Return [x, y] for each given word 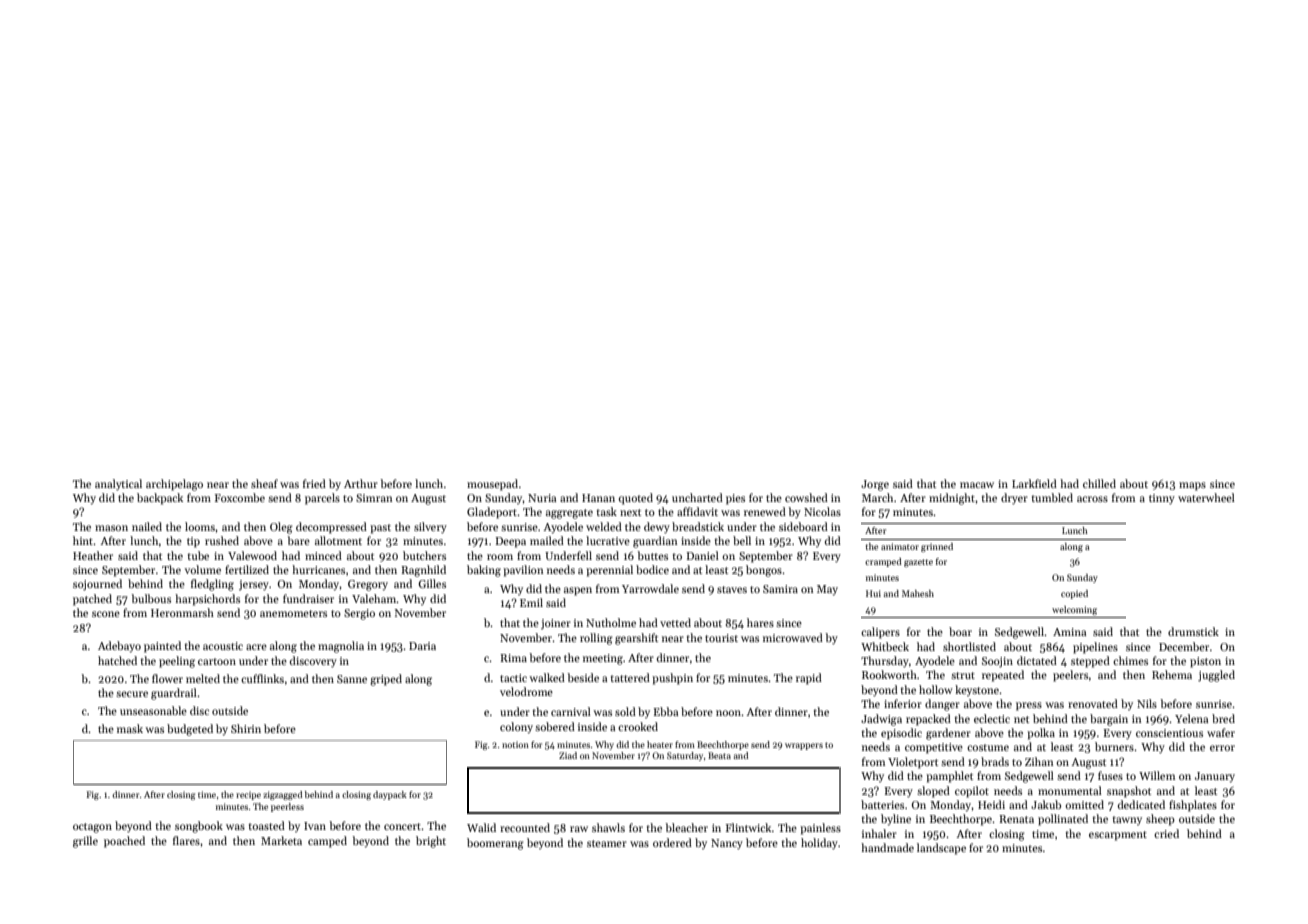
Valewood [252, 555]
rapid [809, 679]
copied [1074, 594]
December [1184, 646]
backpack [160, 499]
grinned [937, 547]
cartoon [217, 661]
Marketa [281, 840]
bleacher [686, 827]
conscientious [1169, 733]
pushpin [672, 679]
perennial [609, 571]
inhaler [879, 833]
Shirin [246, 728]
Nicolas [822, 511]
